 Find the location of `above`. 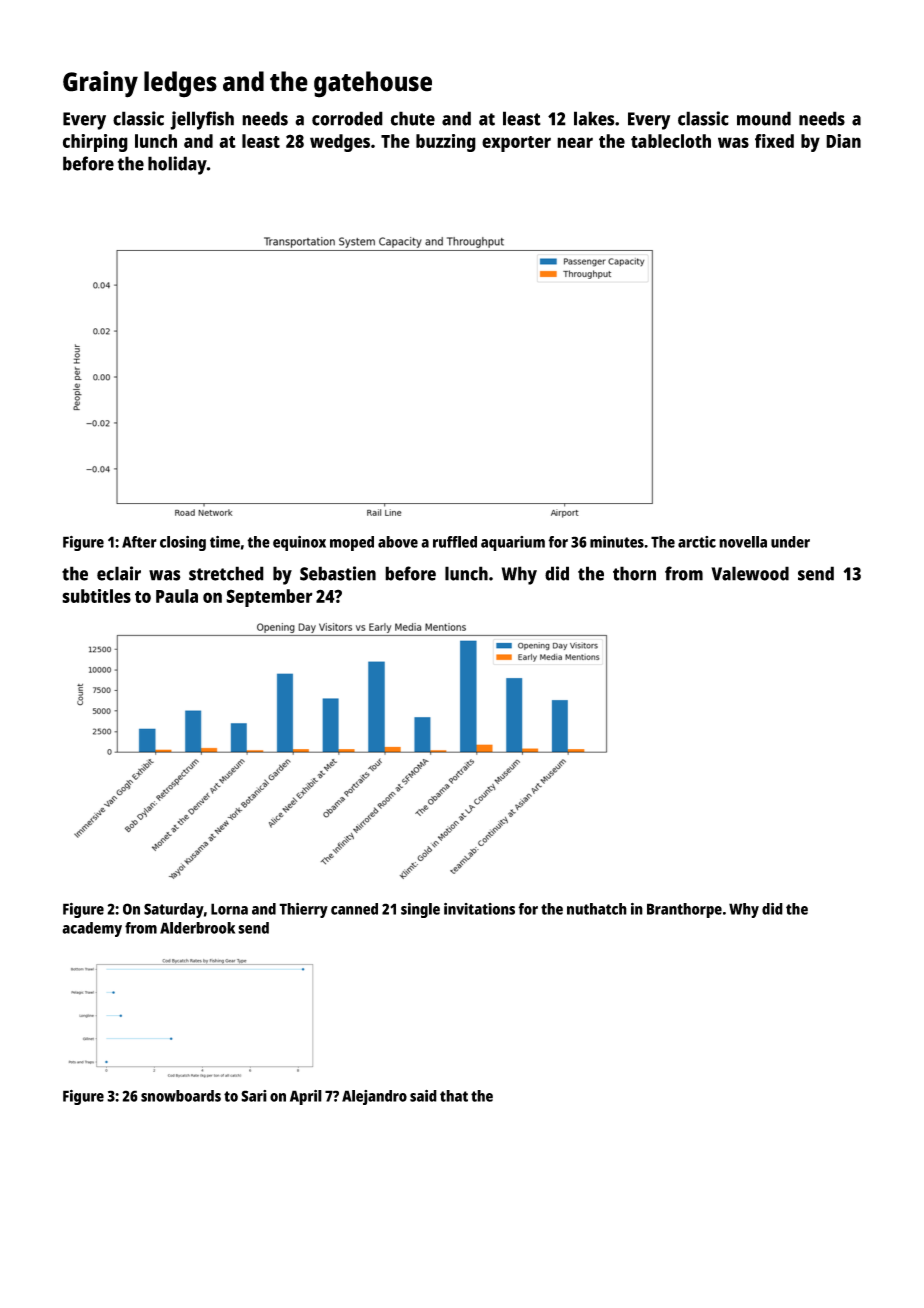

above is located at coordinates (398, 542).
